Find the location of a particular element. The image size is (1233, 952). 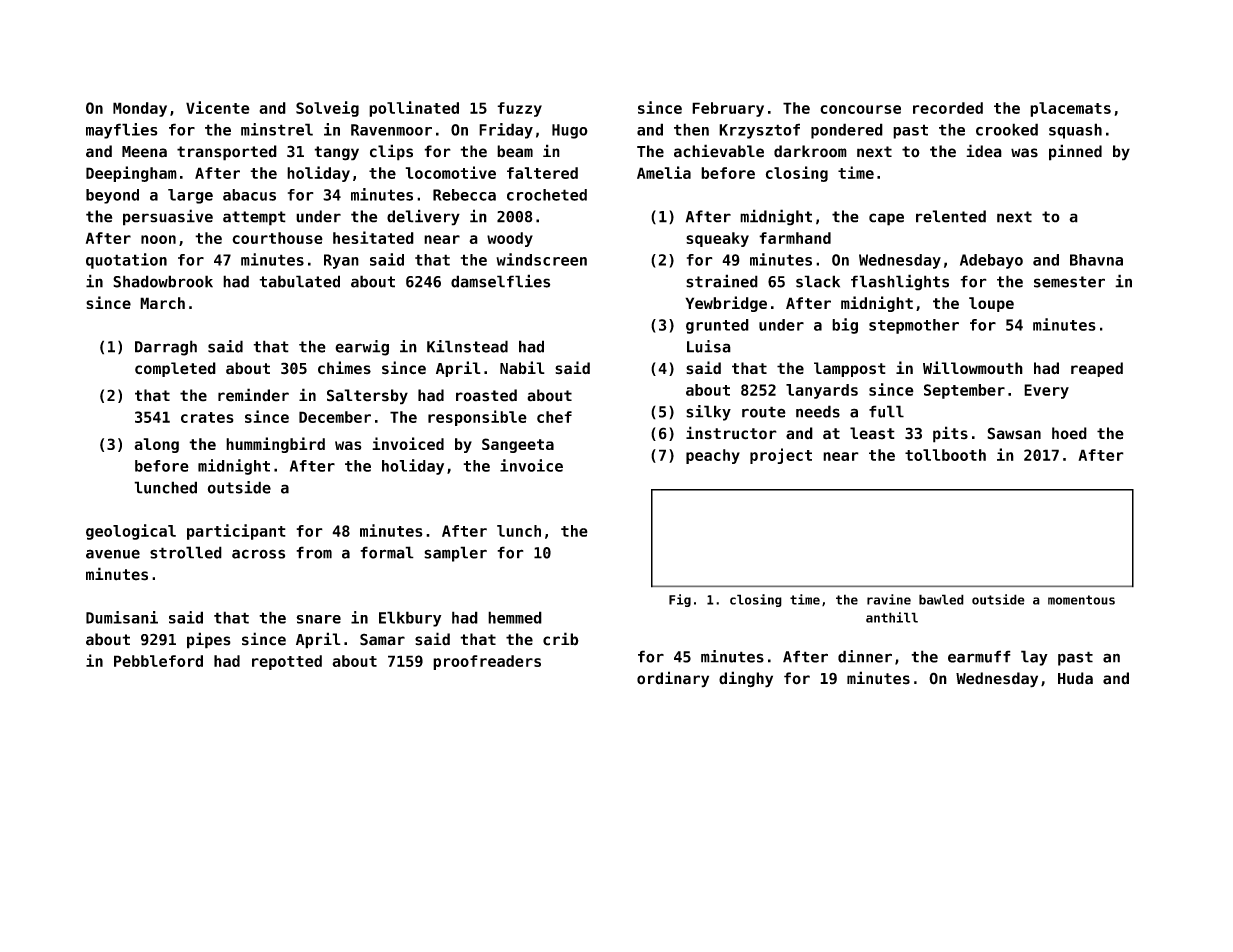

Vicente is located at coordinates (218, 107).
